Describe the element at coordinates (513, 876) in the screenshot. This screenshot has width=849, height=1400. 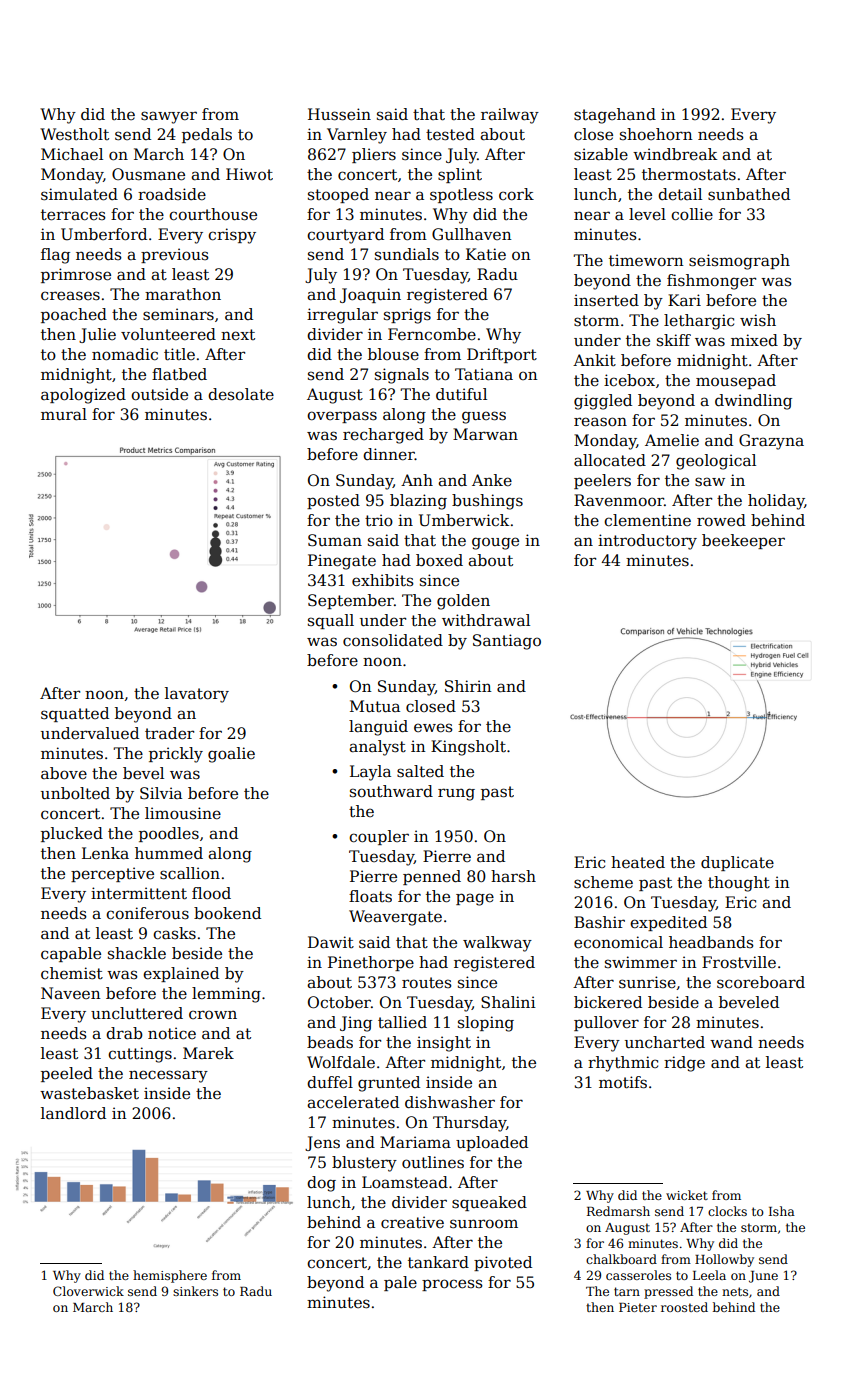
I see `harsh` at that location.
